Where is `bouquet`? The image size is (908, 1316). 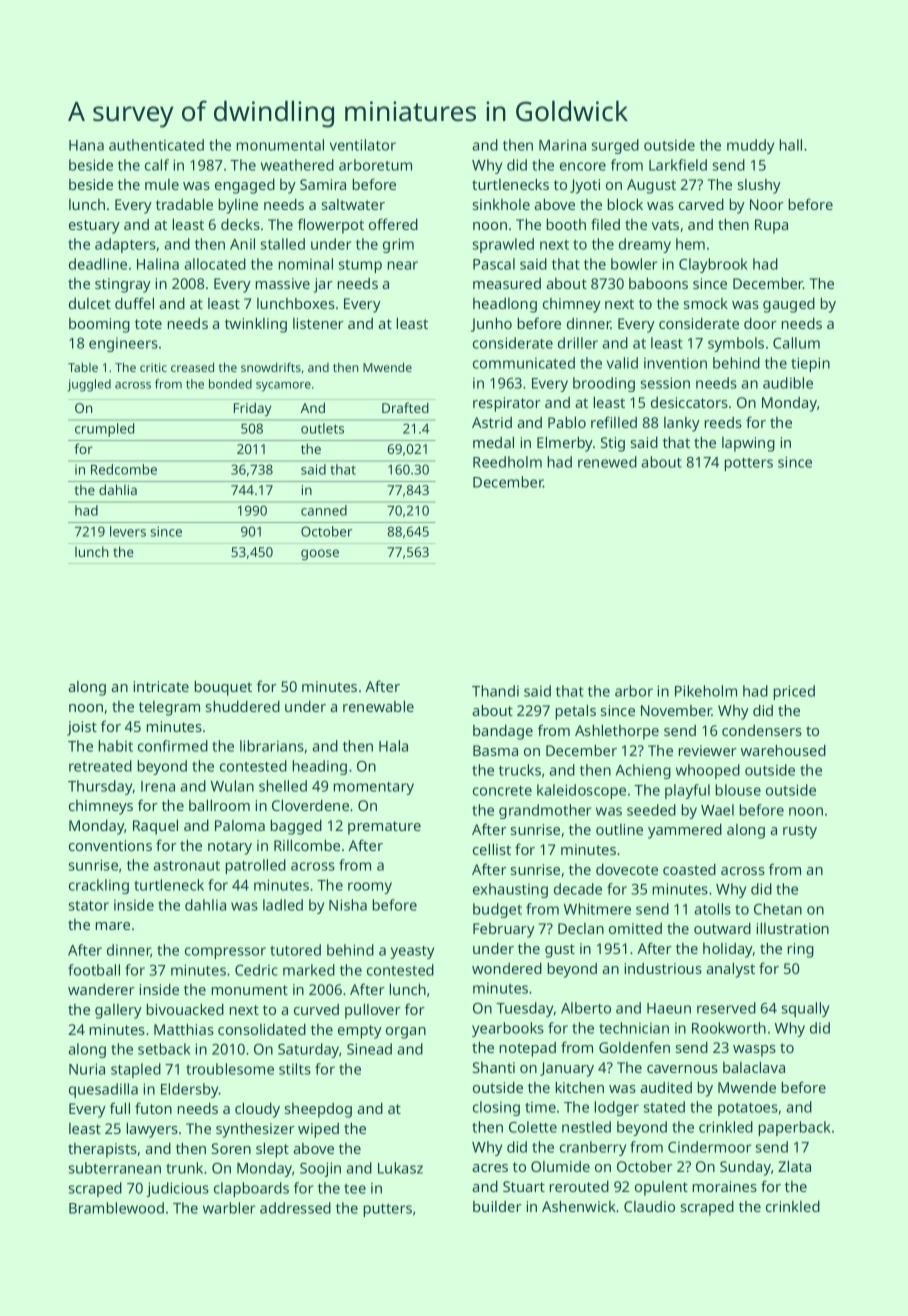
bouquet is located at coordinates (223, 688).
